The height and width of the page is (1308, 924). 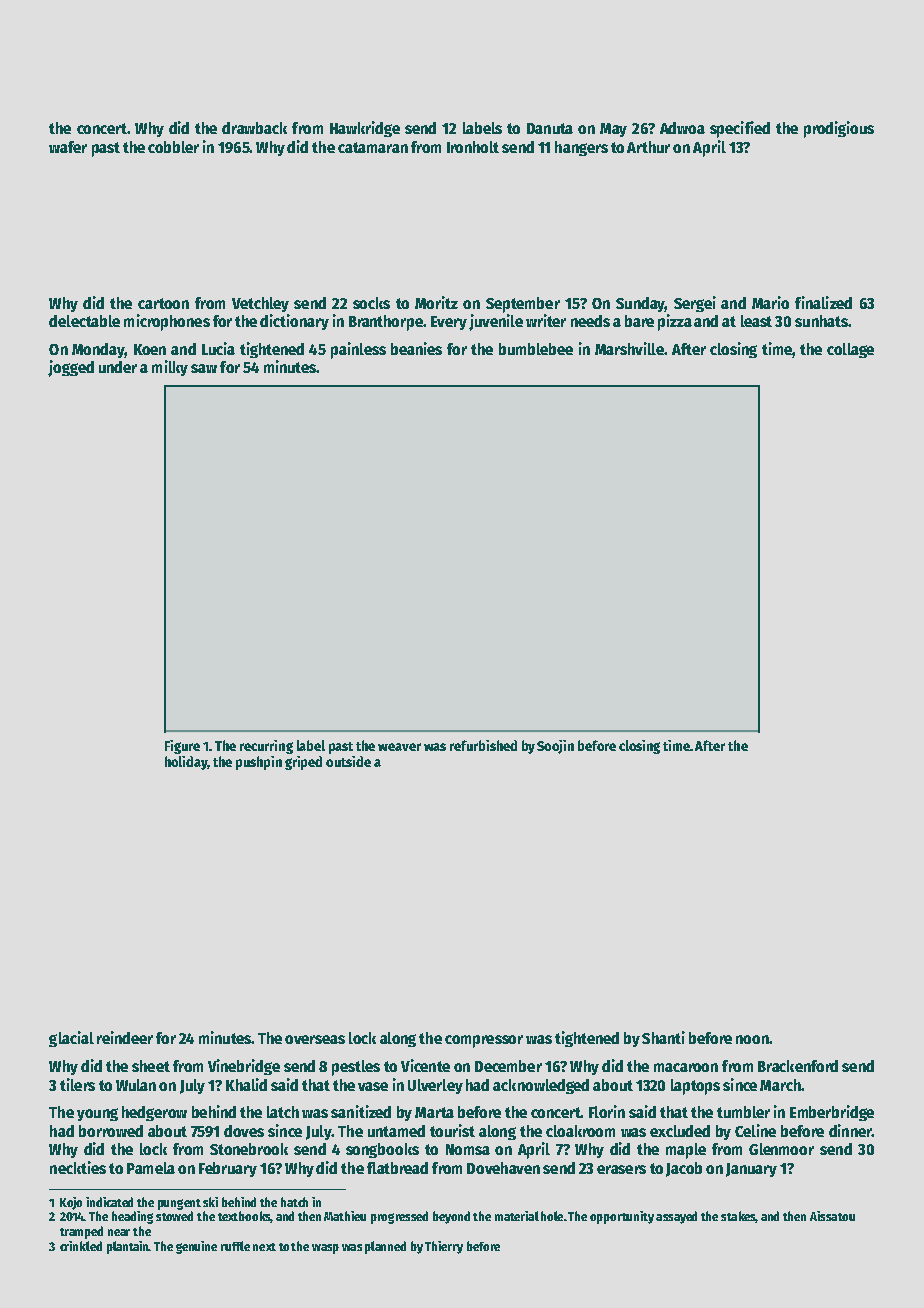 I want to click on Soojin, so click(x=555, y=747).
